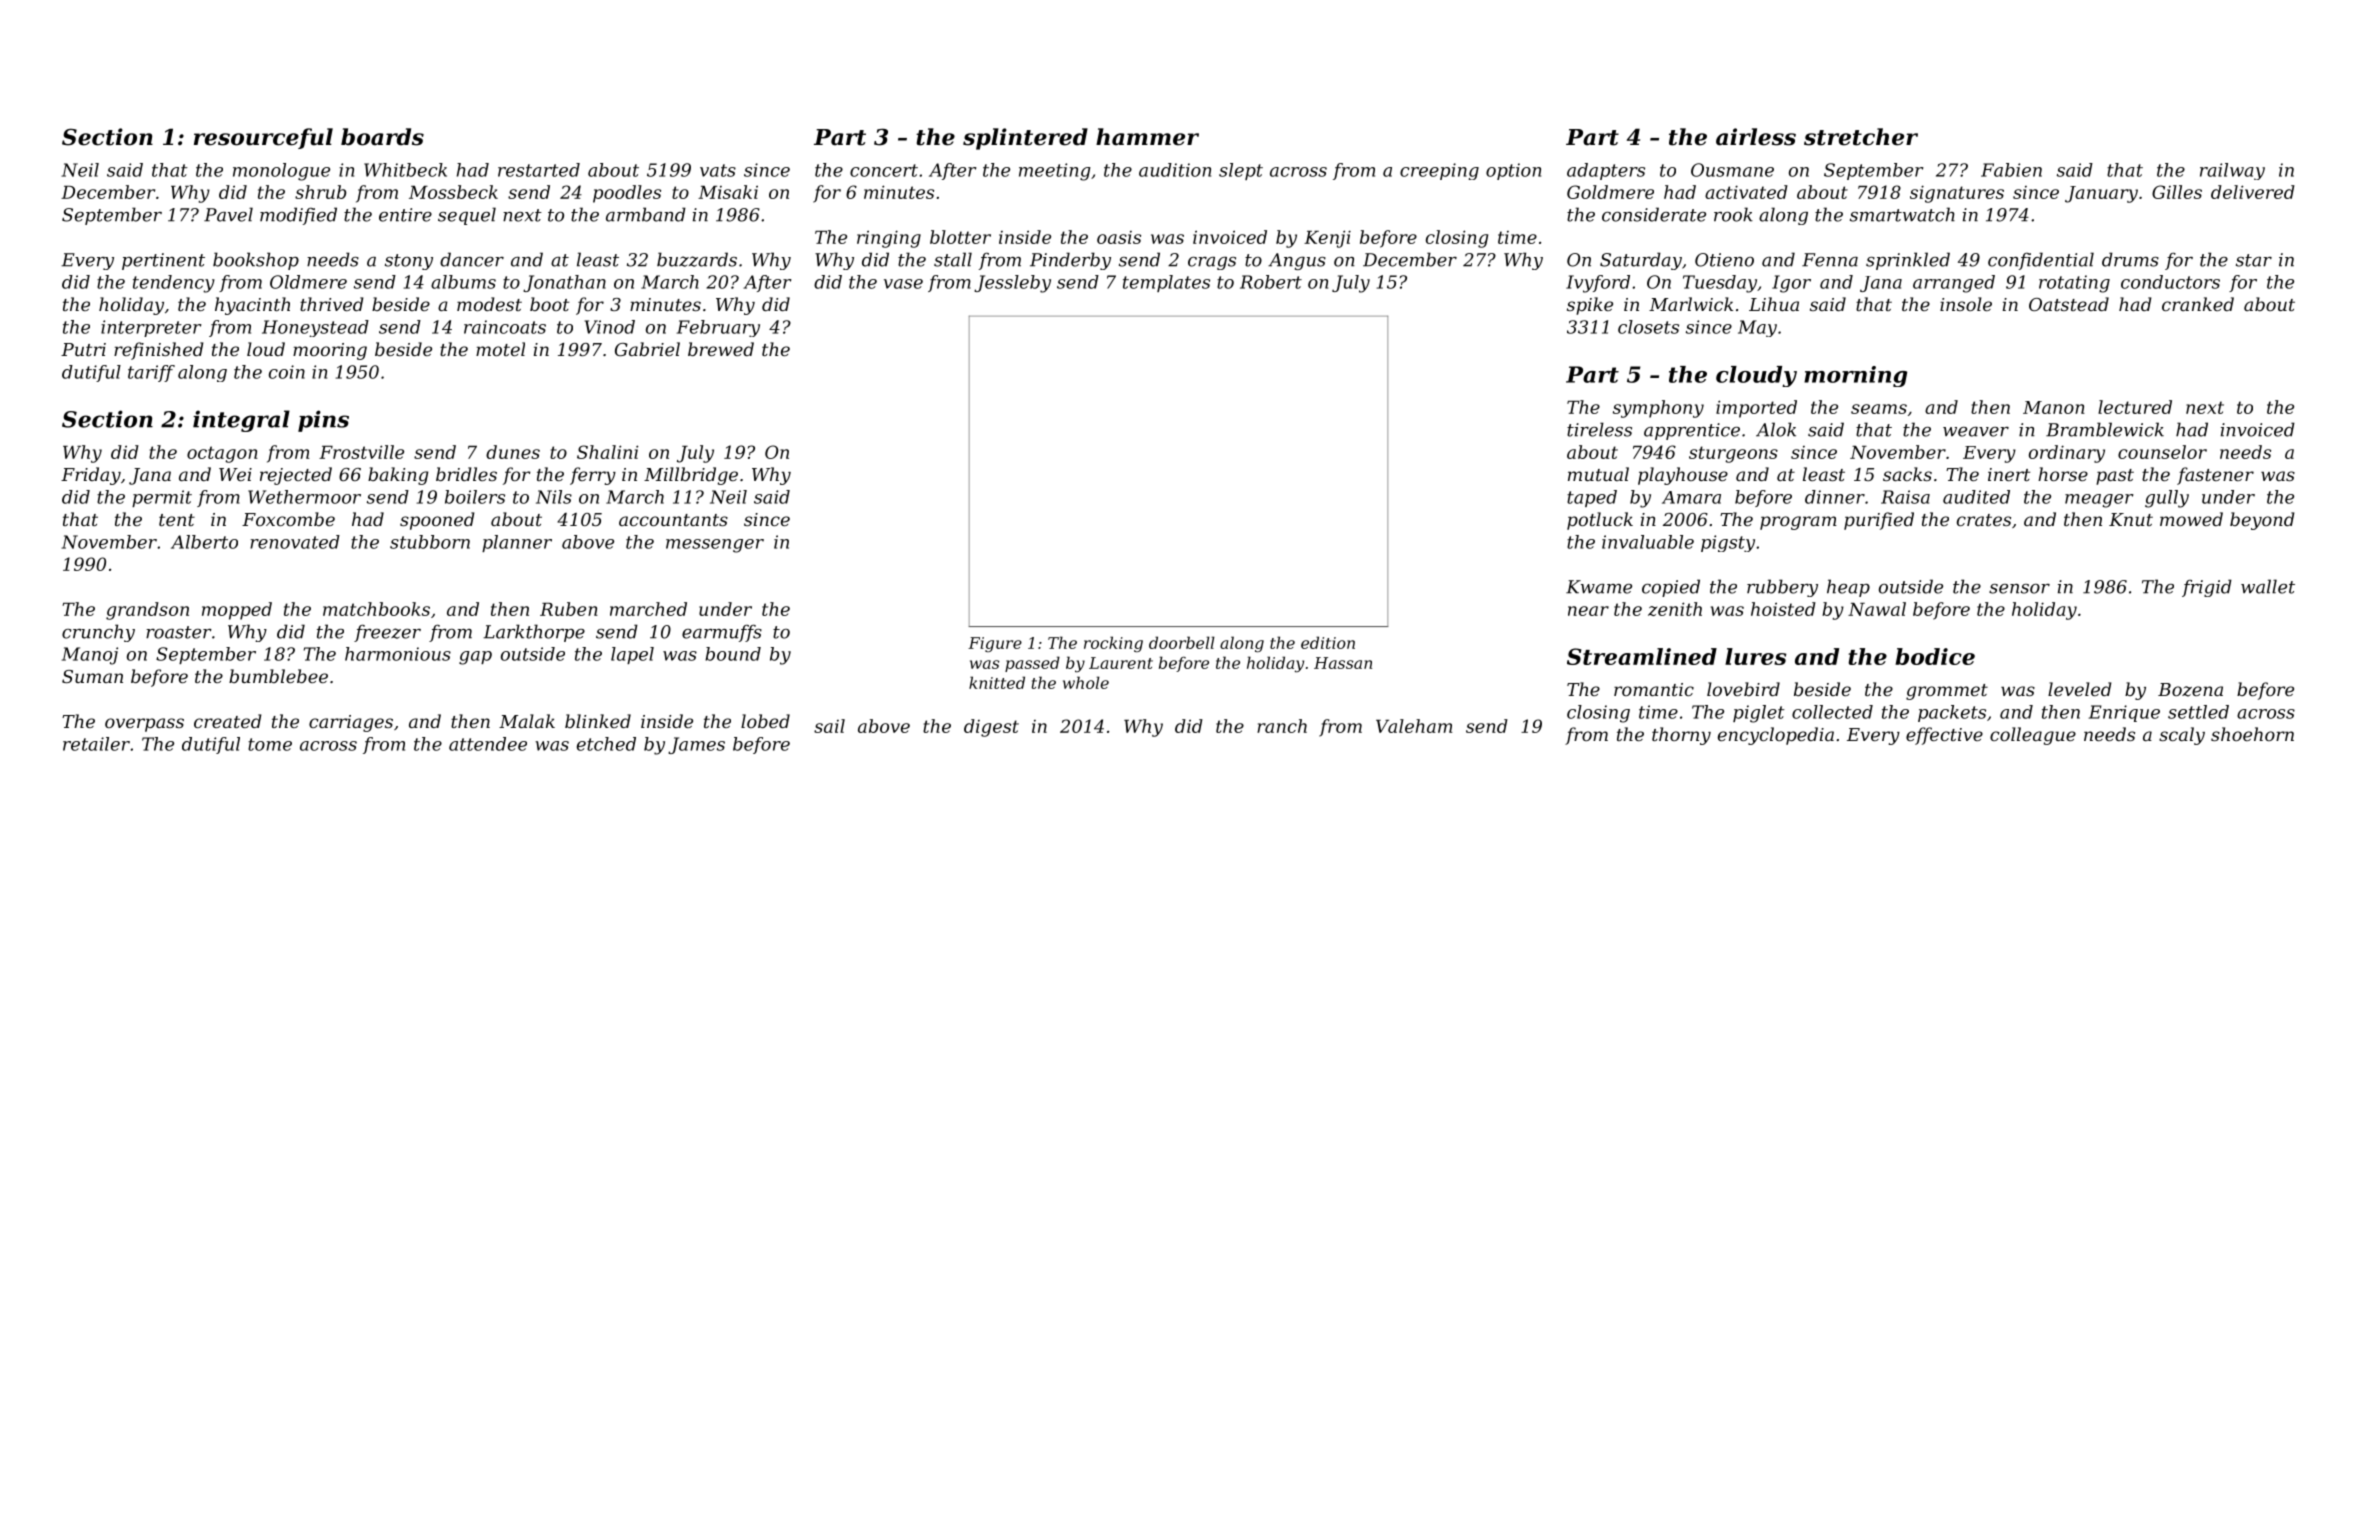 The image size is (2357, 1525). Describe the element at coordinates (1590, 306) in the page. I see `spike` at that location.
